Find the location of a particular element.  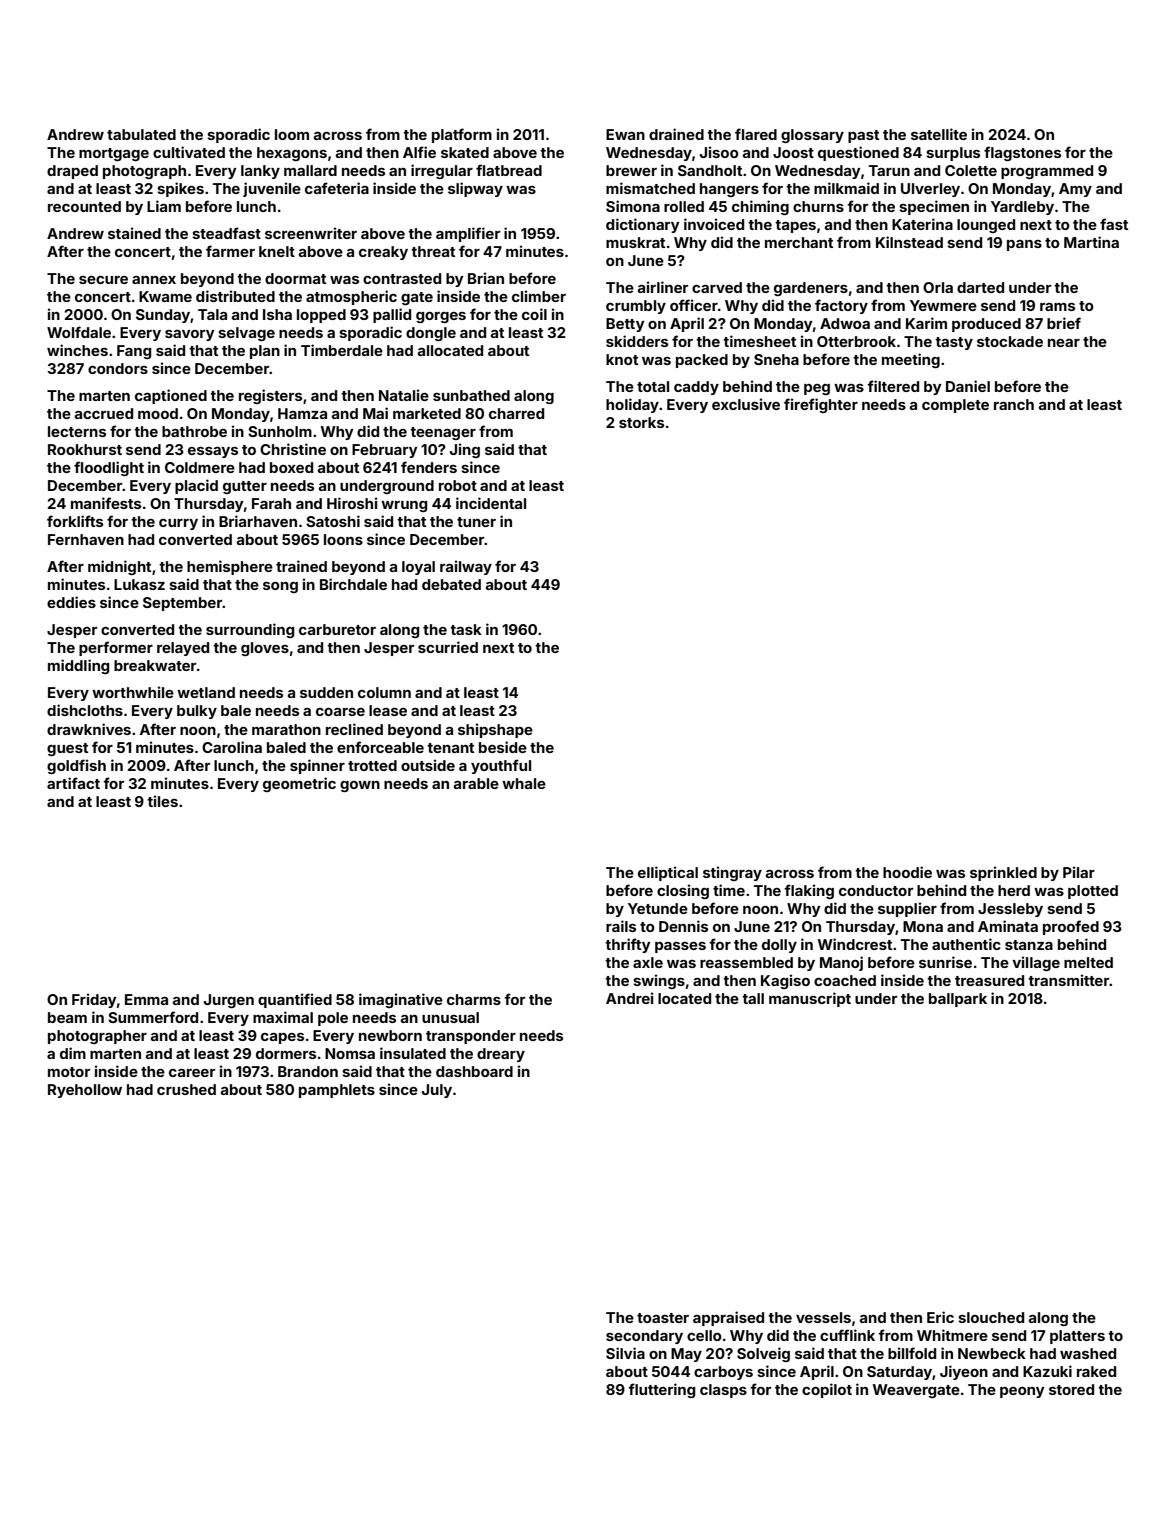

sprinkled is located at coordinates (1003, 873).
